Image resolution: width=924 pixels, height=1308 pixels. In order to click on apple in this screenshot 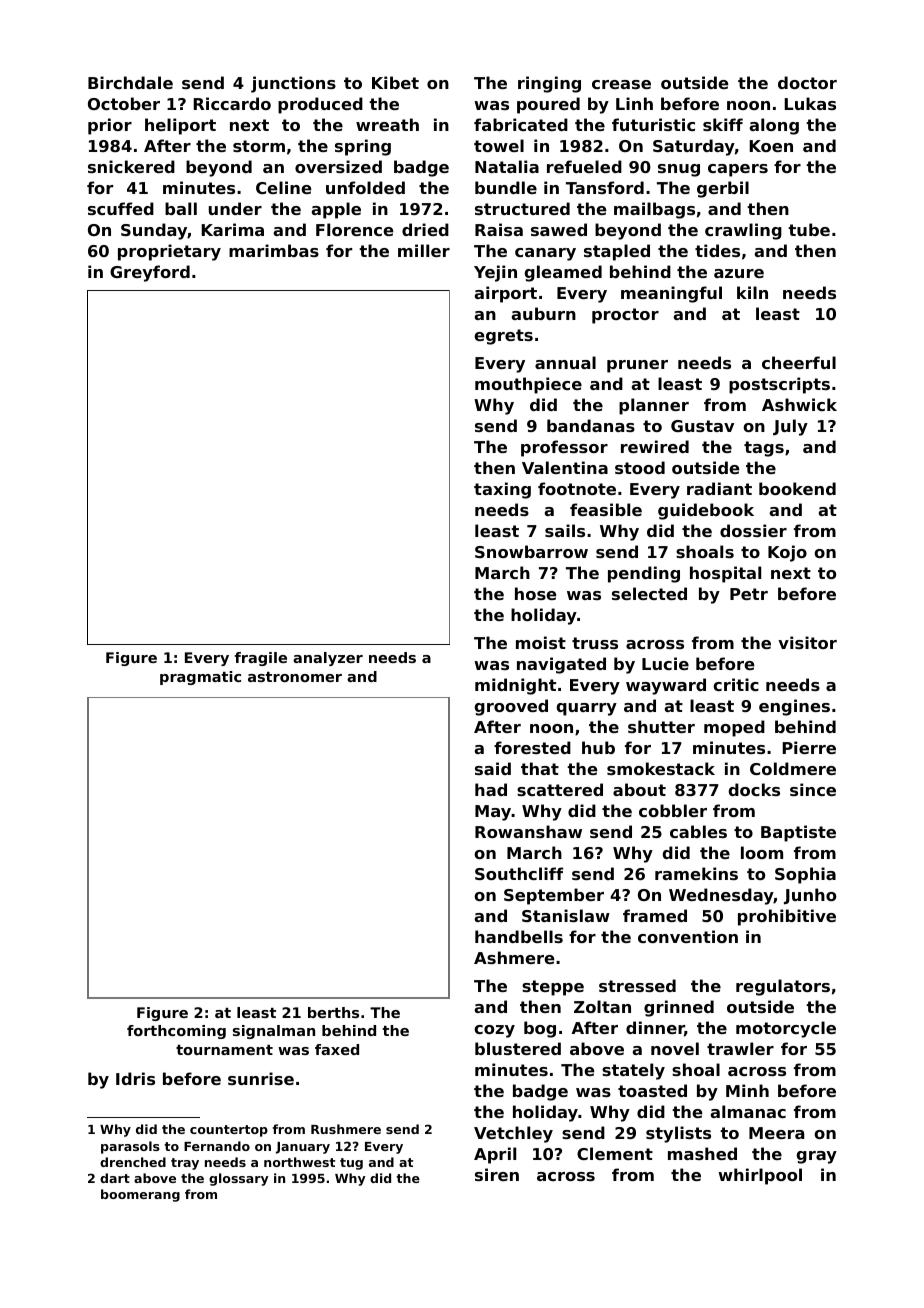, I will do `click(336, 210)`.
